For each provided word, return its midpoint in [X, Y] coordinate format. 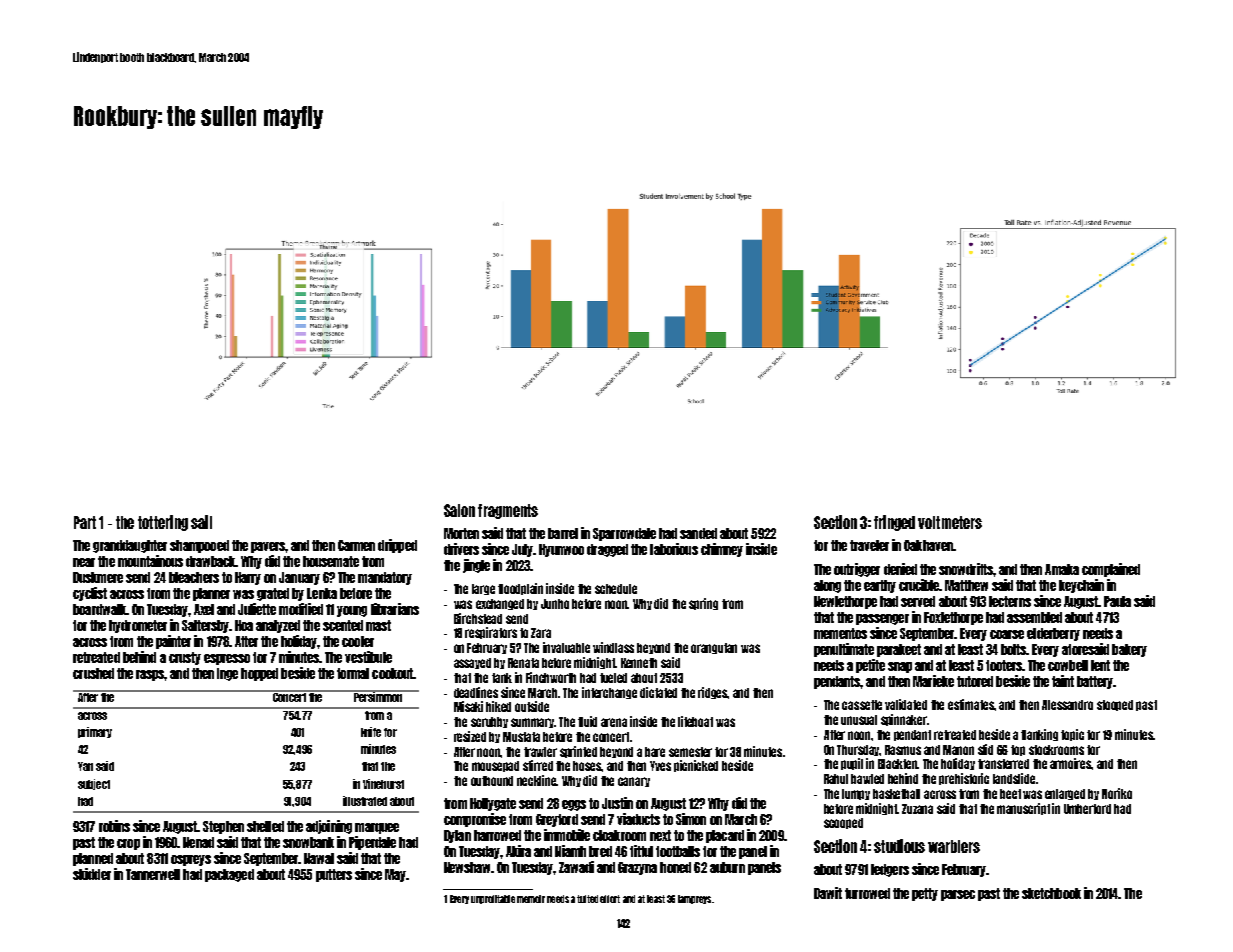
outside [532, 706]
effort [610, 899]
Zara [541, 633]
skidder [92, 874]
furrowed [867, 893]
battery [1095, 682]
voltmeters [950, 522]
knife [371, 732]
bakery [1129, 650]
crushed [93, 673]
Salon [459, 510]
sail [201, 522]
